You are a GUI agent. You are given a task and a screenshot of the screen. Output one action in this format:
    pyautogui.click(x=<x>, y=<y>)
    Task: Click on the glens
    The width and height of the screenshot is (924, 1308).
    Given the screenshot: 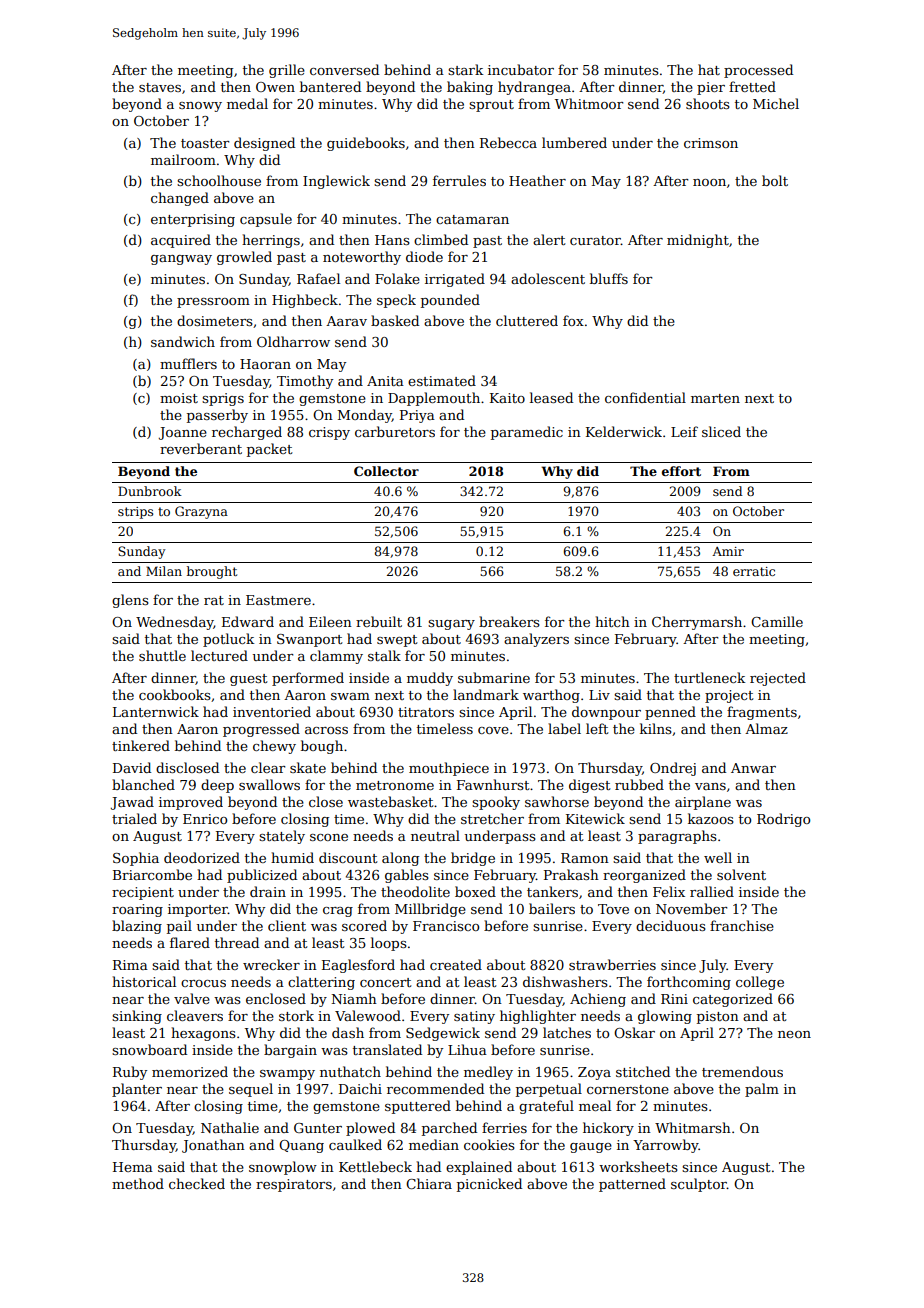 What is the action you would take?
    pyautogui.click(x=130, y=601)
